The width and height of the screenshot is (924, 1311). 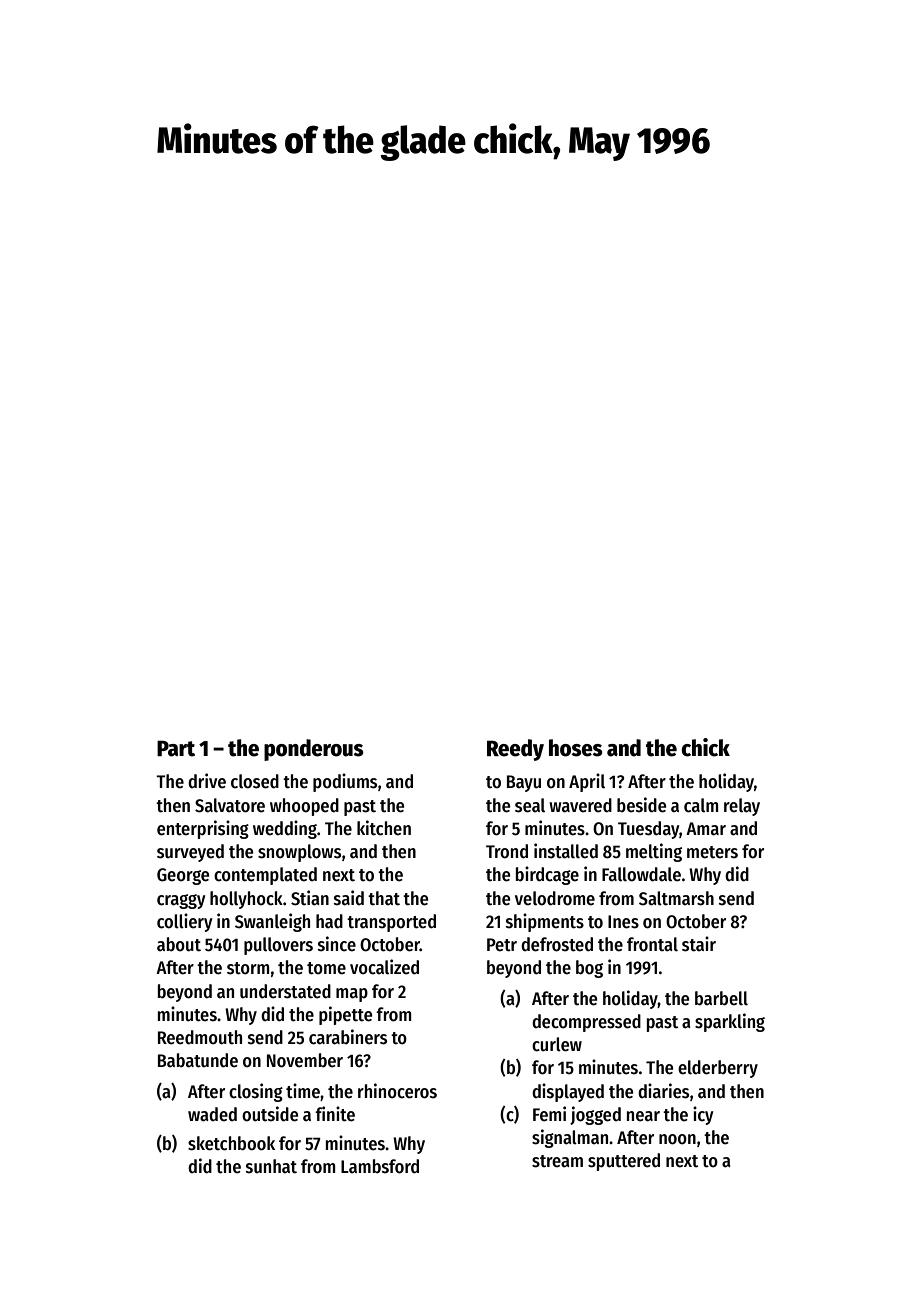 I want to click on pullovers, so click(x=278, y=946).
